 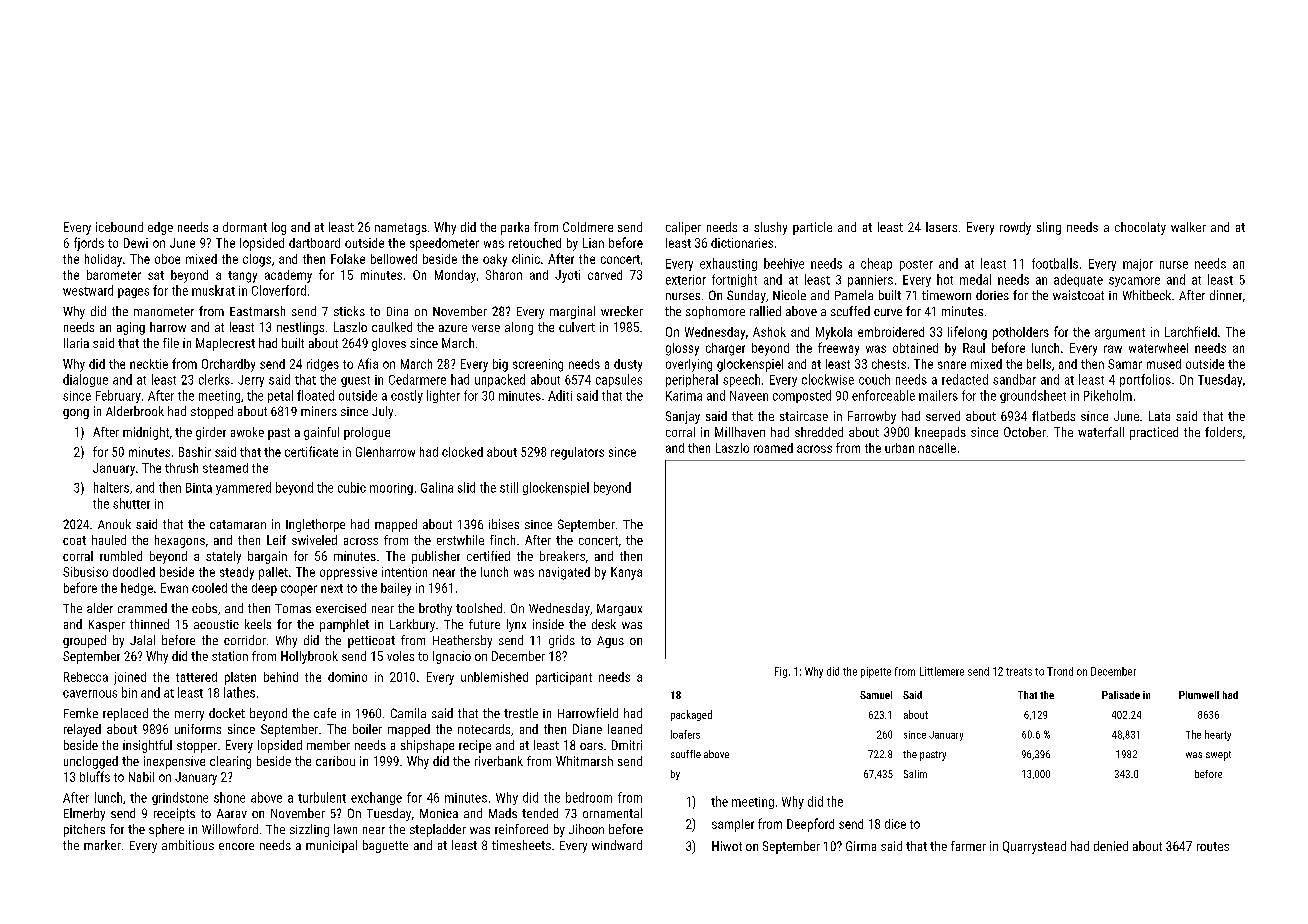 What do you see at coordinates (267, 557) in the screenshot?
I see `bargain` at bounding box center [267, 557].
